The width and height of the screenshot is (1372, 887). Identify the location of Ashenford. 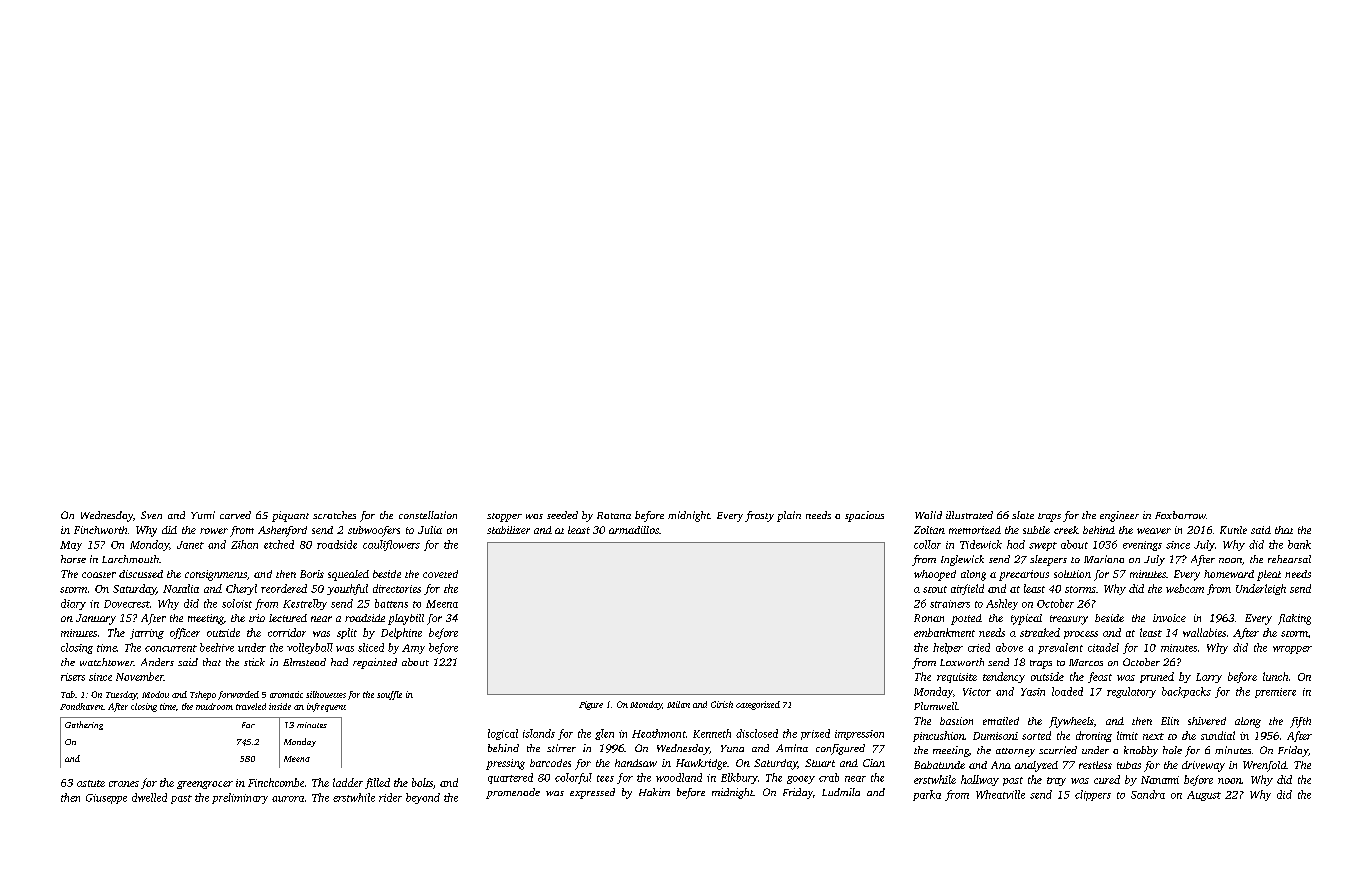
(282, 531).
